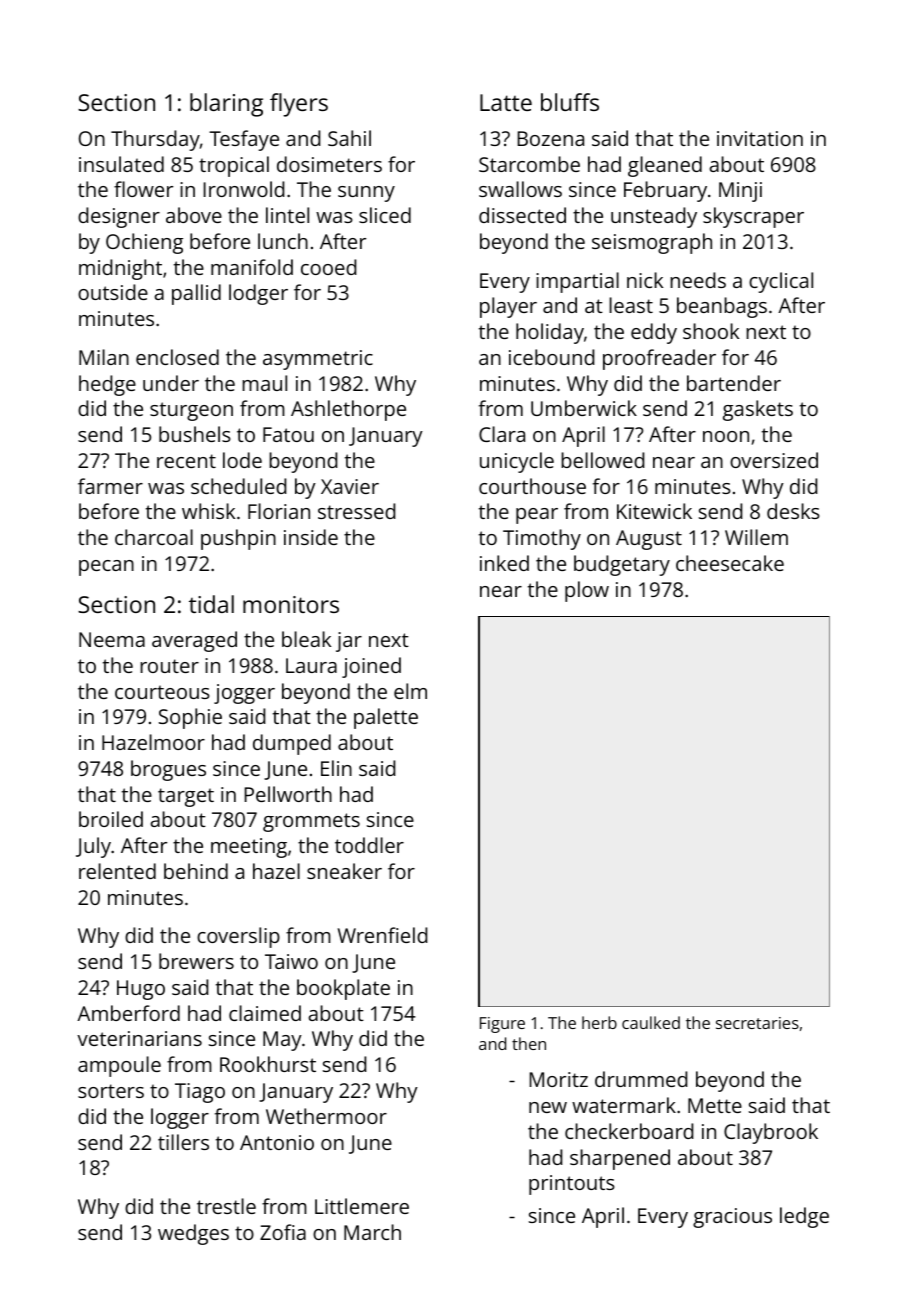 This document has height=1316, width=908. Describe the element at coordinates (177, 357) in the document. I see `enclosed` at that location.
